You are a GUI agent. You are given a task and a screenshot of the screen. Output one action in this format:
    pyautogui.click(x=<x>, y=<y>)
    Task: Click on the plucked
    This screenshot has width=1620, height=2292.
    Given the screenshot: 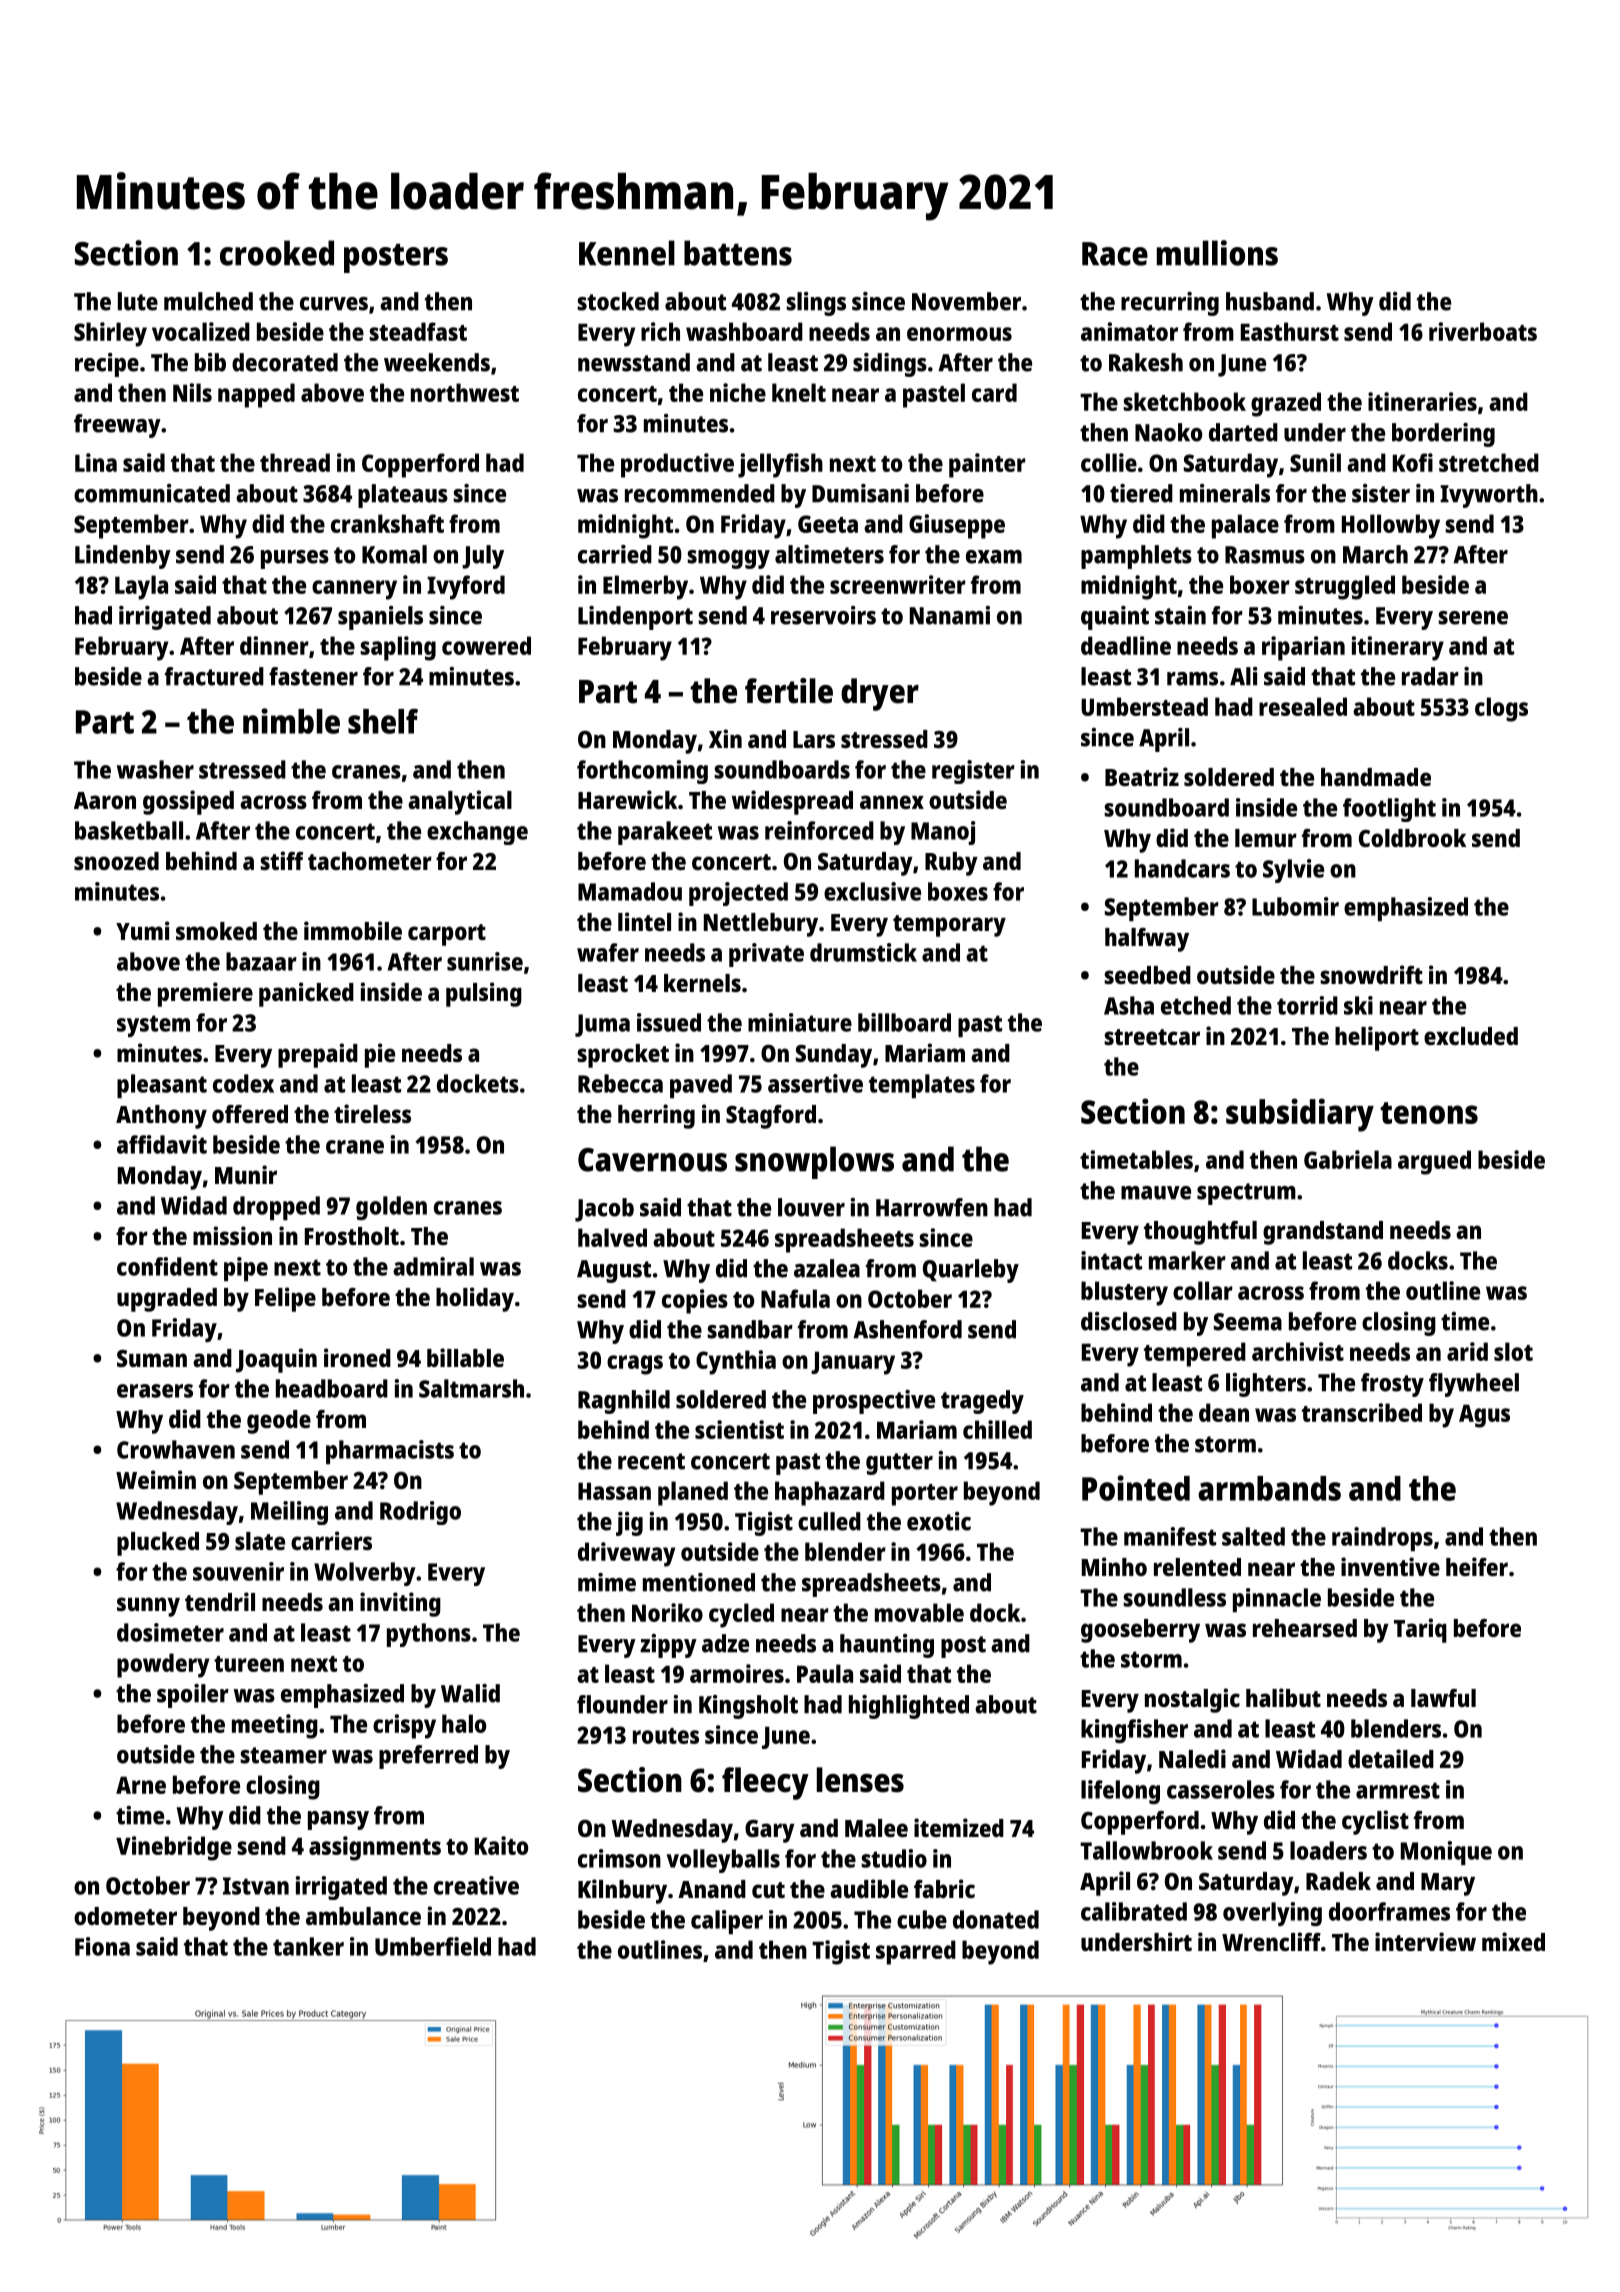 What is the action you would take?
    pyautogui.click(x=158, y=1544)
